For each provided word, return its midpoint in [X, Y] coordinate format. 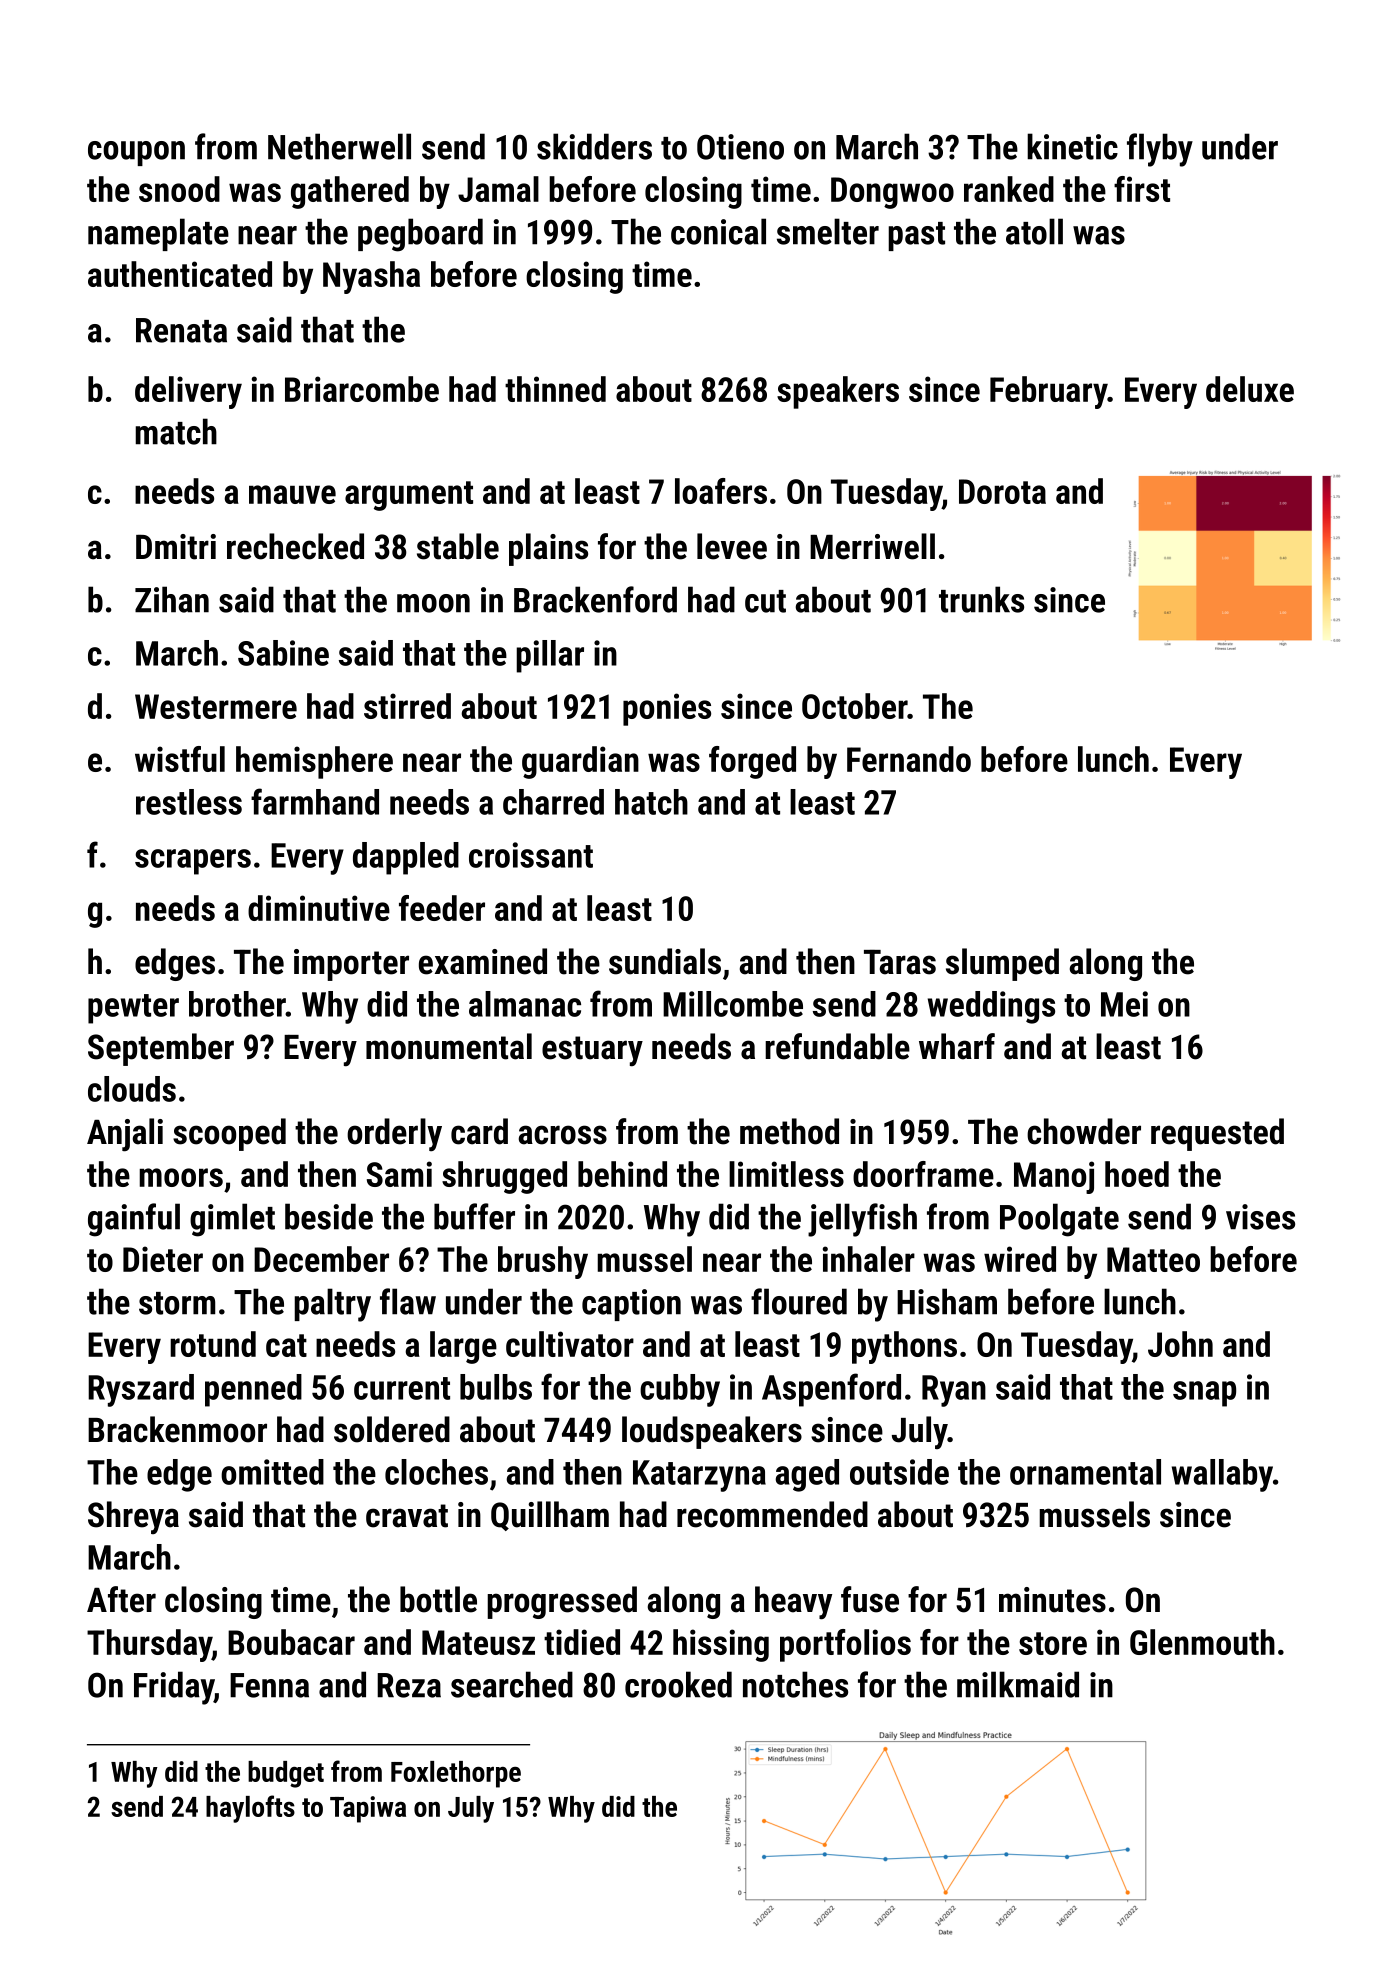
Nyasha [371, 277]
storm [177, 1303]
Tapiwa [368, 1809]
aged [807, 1475]
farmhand [315, 801]
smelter [828, 231]
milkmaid [1018, 1684]
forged [752, 762]
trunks [981, 599]
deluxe [1250, 389]
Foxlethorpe [456, 1774]
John [1180, 1344]
